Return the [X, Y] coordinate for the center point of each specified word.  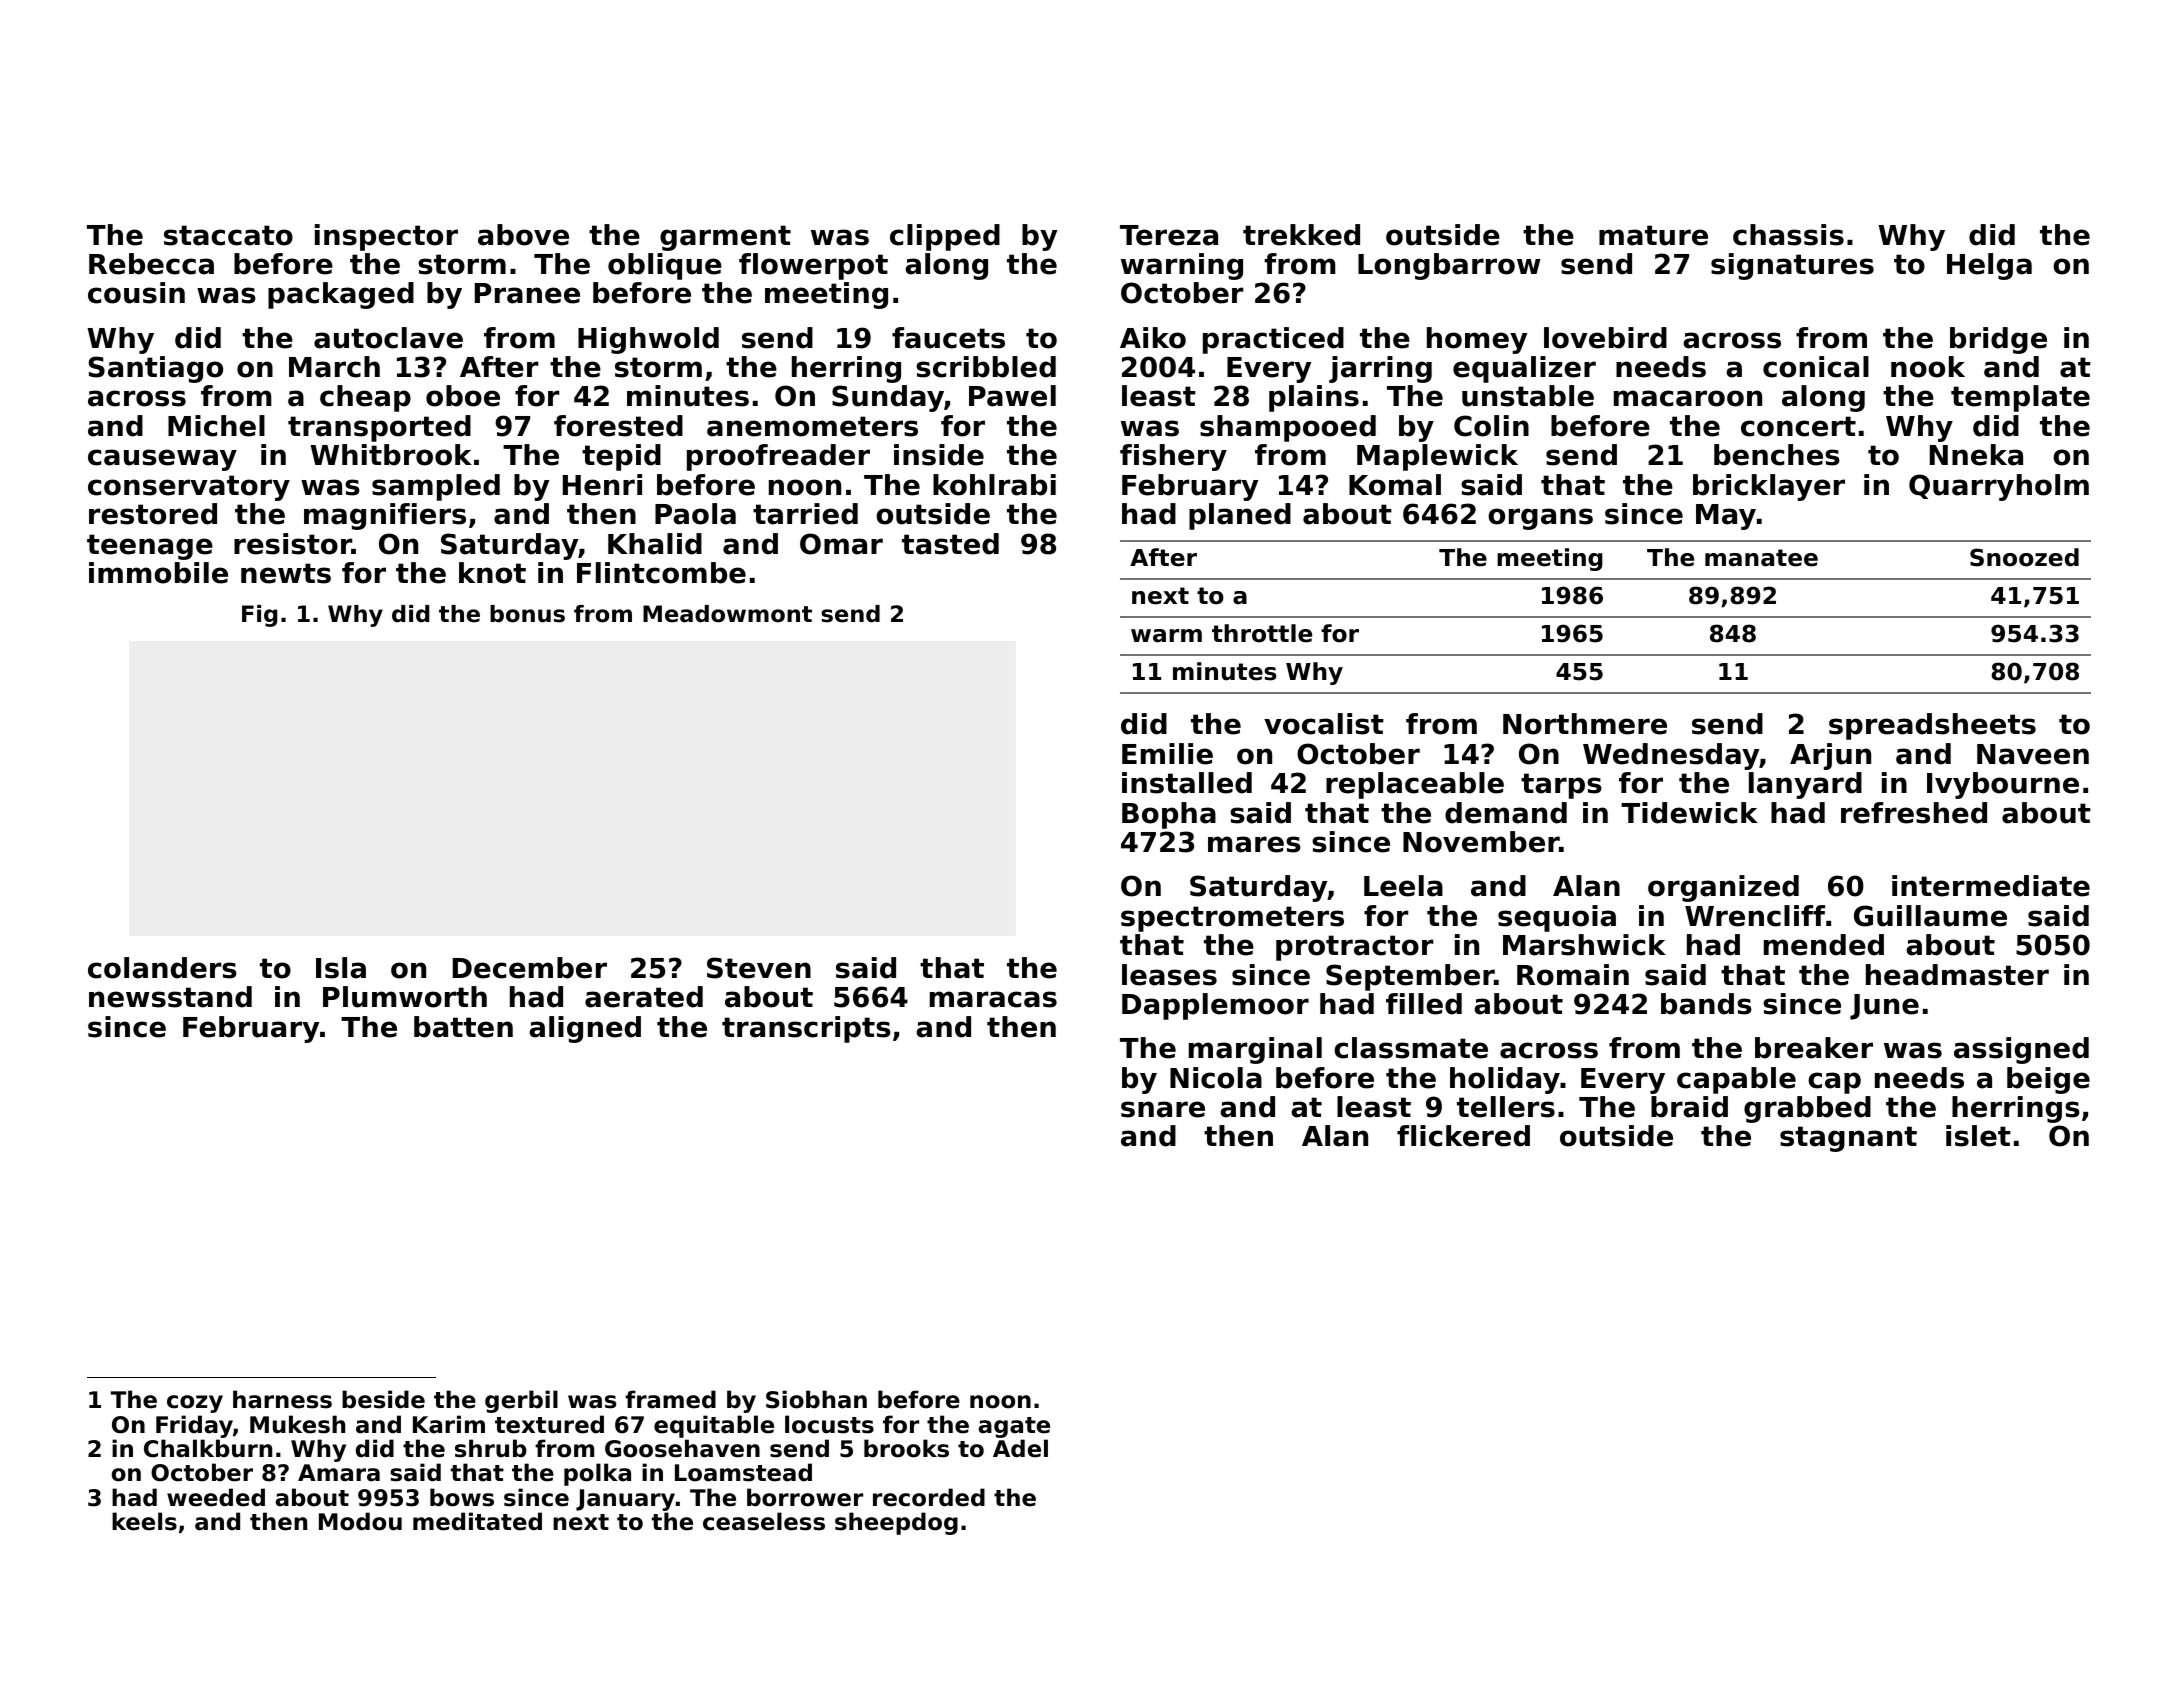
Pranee [527, 293]
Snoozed [2024, 557]
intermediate [1991, 886]
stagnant [1848, 1139]
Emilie [1167, 754]
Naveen [2033, 754]
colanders [162, 968]
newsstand [170, 997]
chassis [1788, 235]
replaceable [1415, 785]
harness [282, 1399]
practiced [1273, 340]
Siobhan [816, 1399]
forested [618, 426]
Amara [339, 1473]
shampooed [1288, 428]
